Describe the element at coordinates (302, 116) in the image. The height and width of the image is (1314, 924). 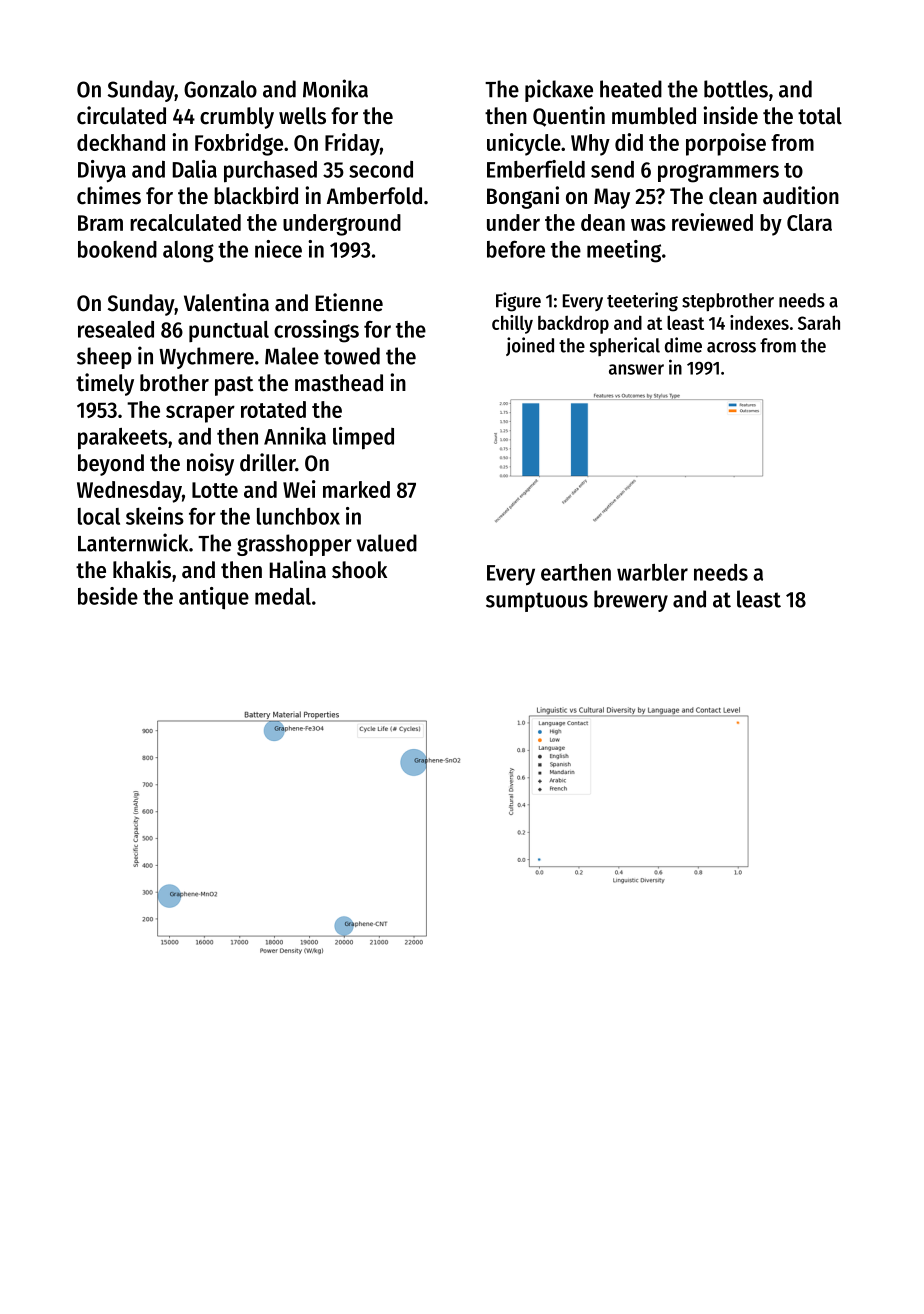
I see `wells` at that location.
